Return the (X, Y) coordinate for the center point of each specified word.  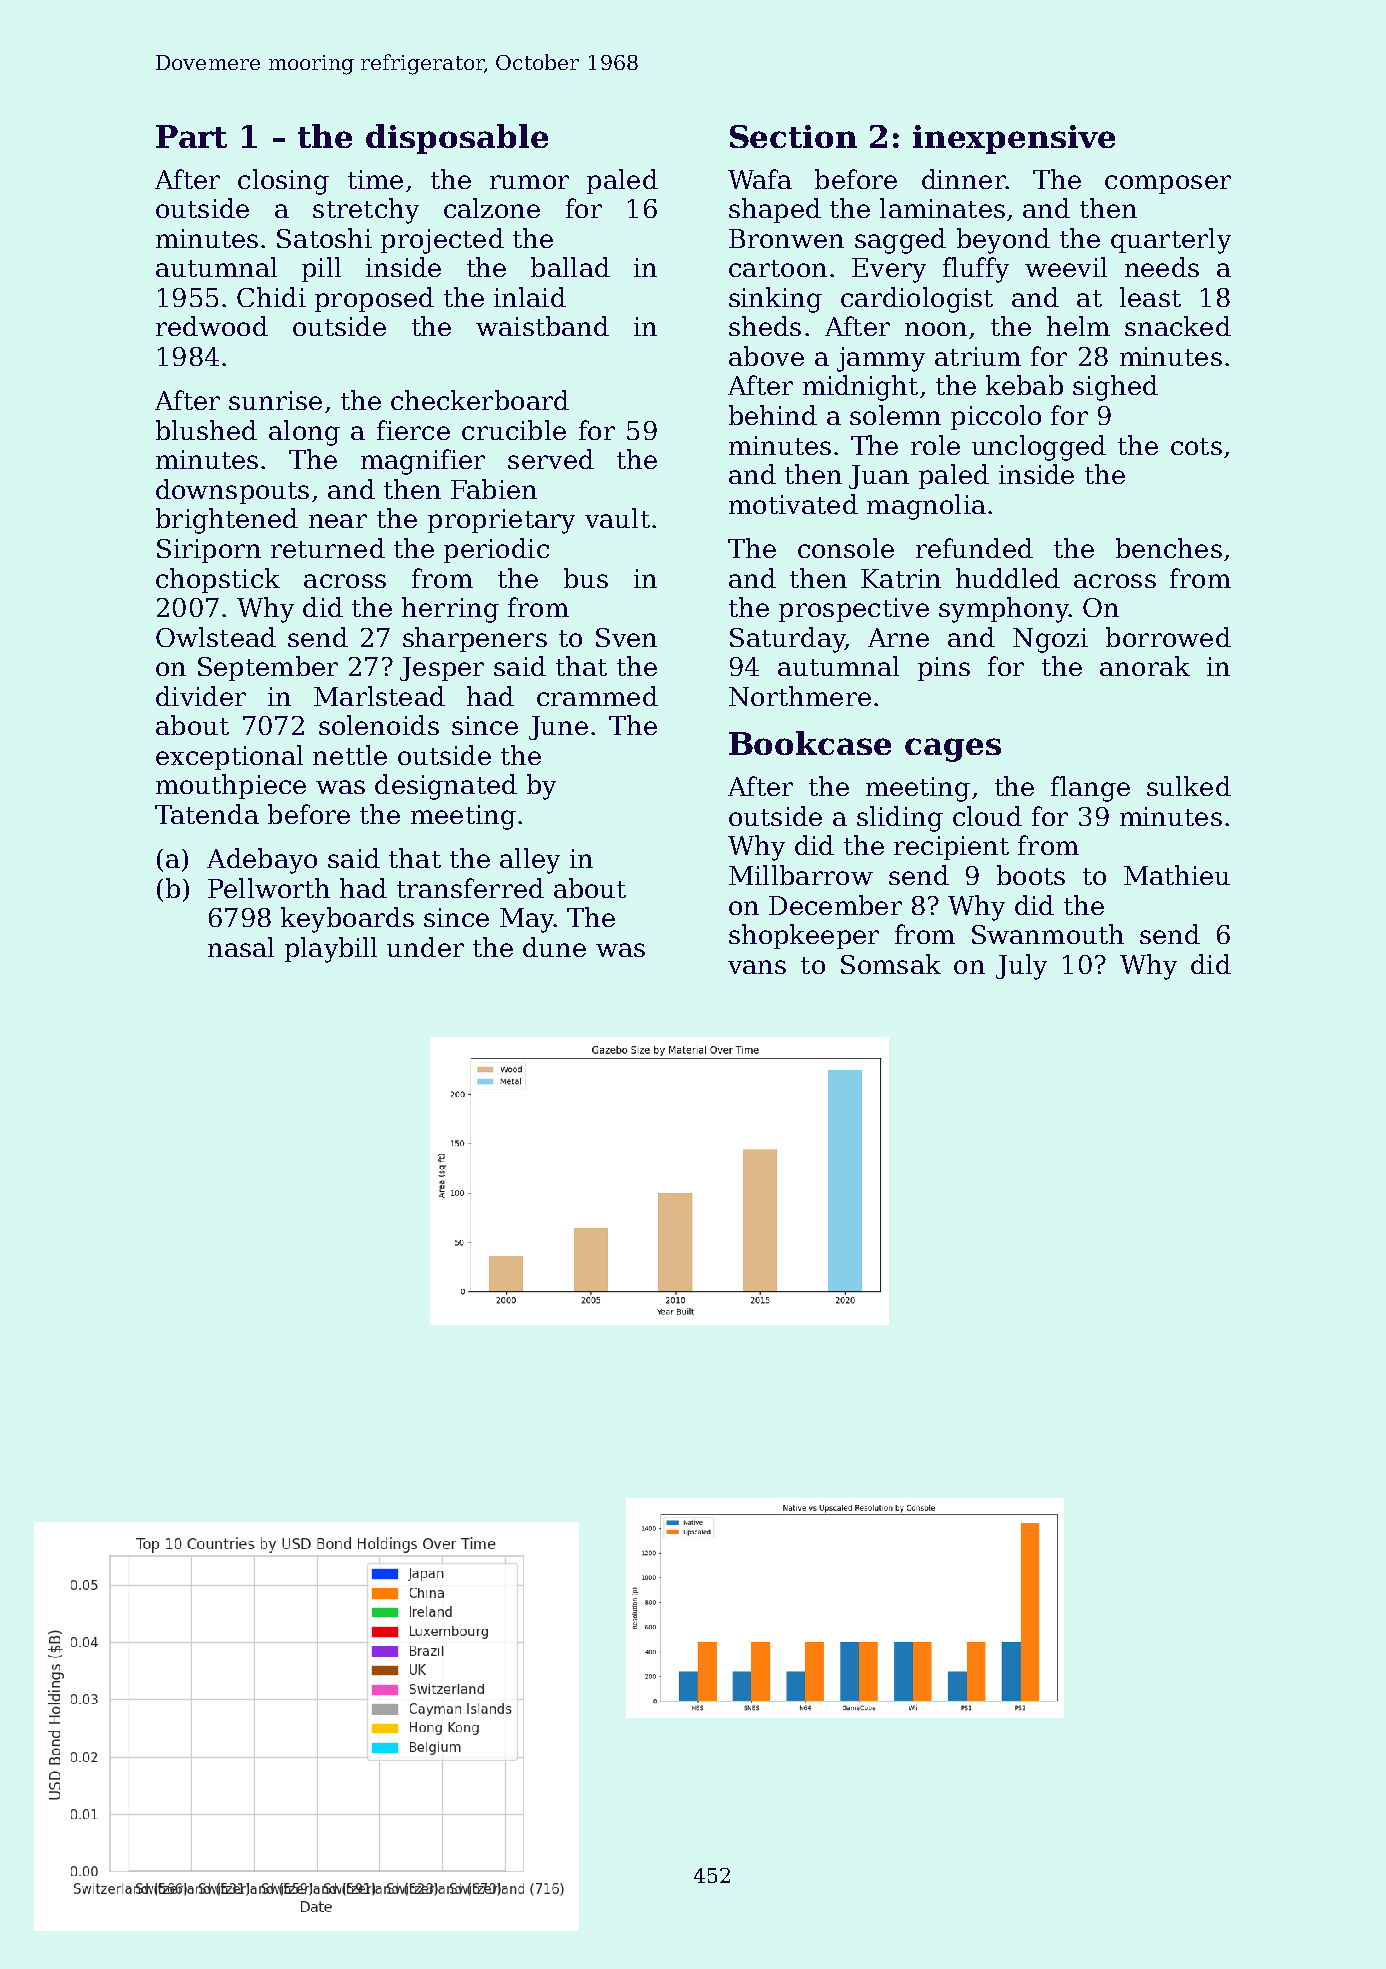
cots (1196, 446)
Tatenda (207, 814)
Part (191, 136)
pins (944, 669)
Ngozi (1050, 640)
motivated (793, 504)
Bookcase (810, 743)
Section (793, 136)
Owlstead (216, 637)
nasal (241, 947)
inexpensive (1014, 139)
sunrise (275, 400)
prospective (854, 610)
